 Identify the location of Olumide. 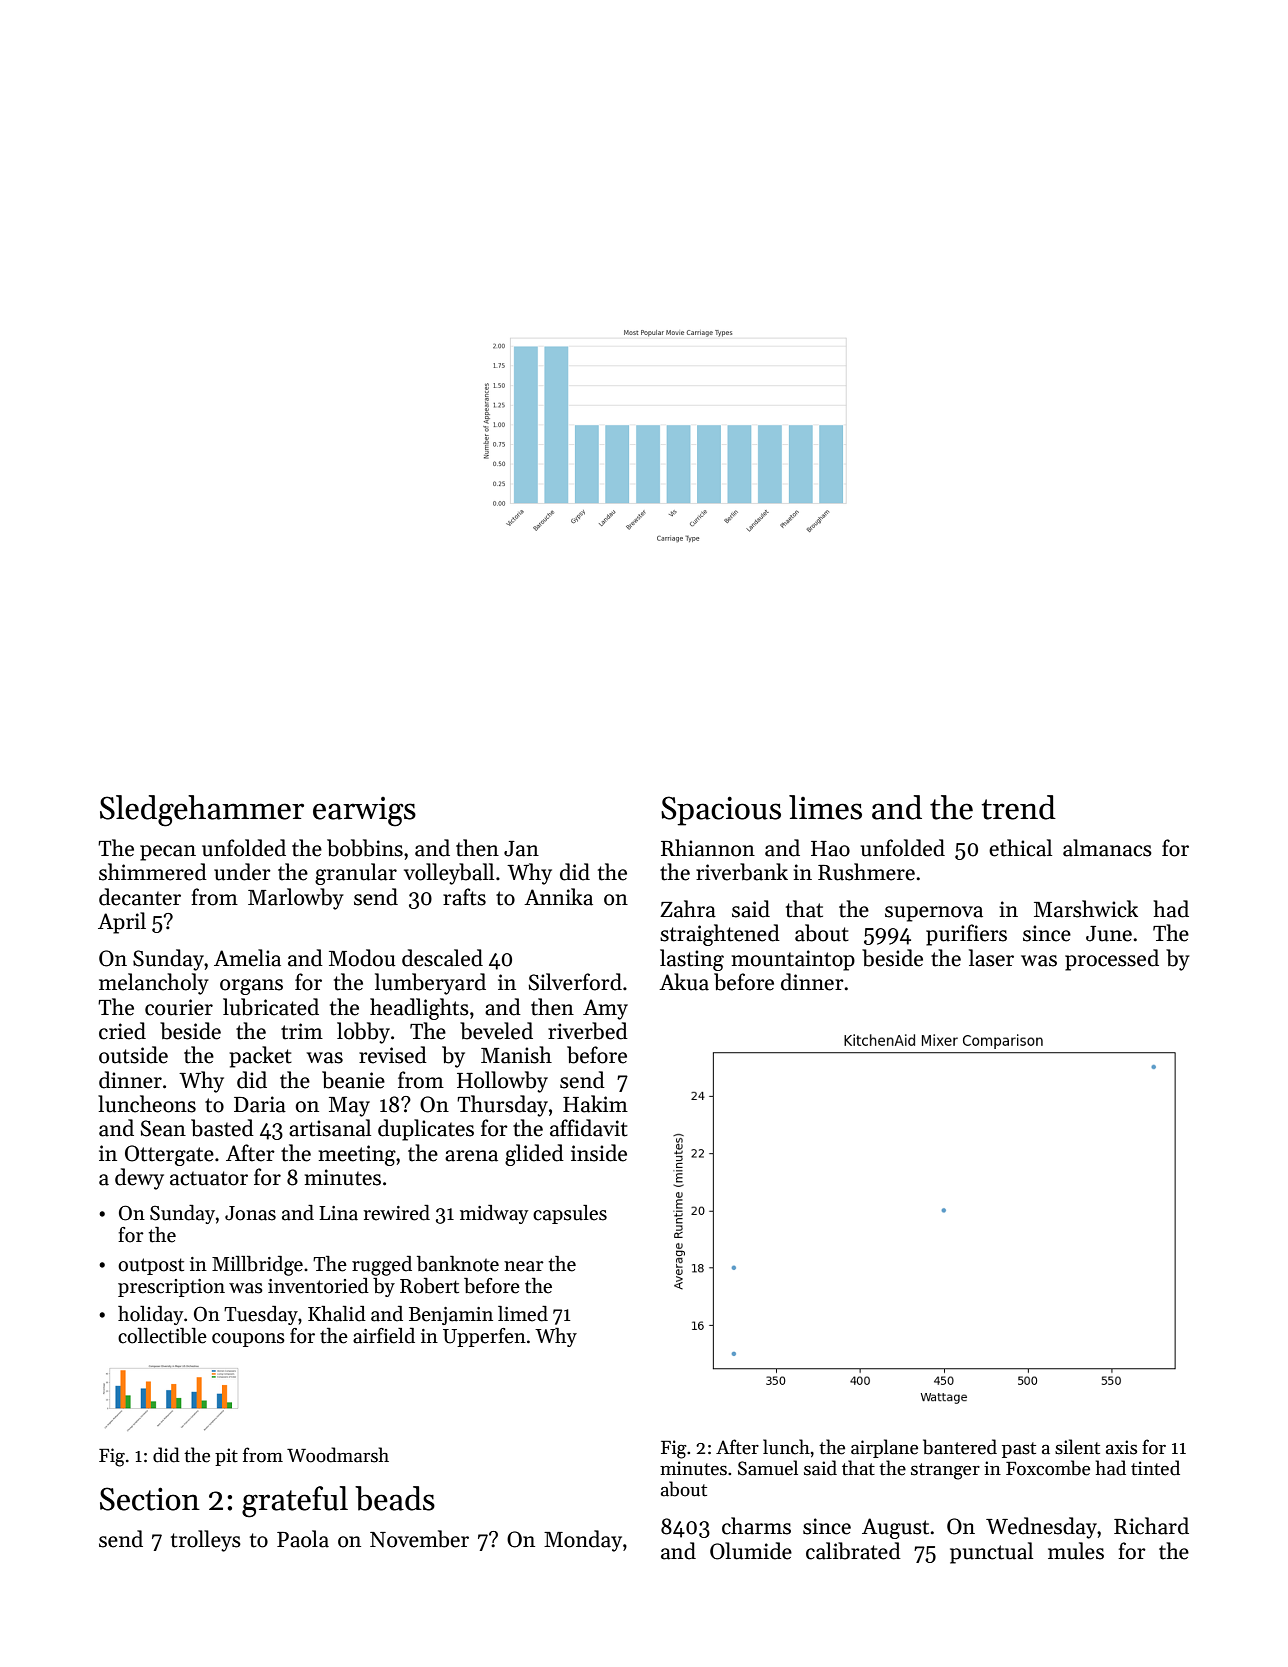
(751, 1551).
